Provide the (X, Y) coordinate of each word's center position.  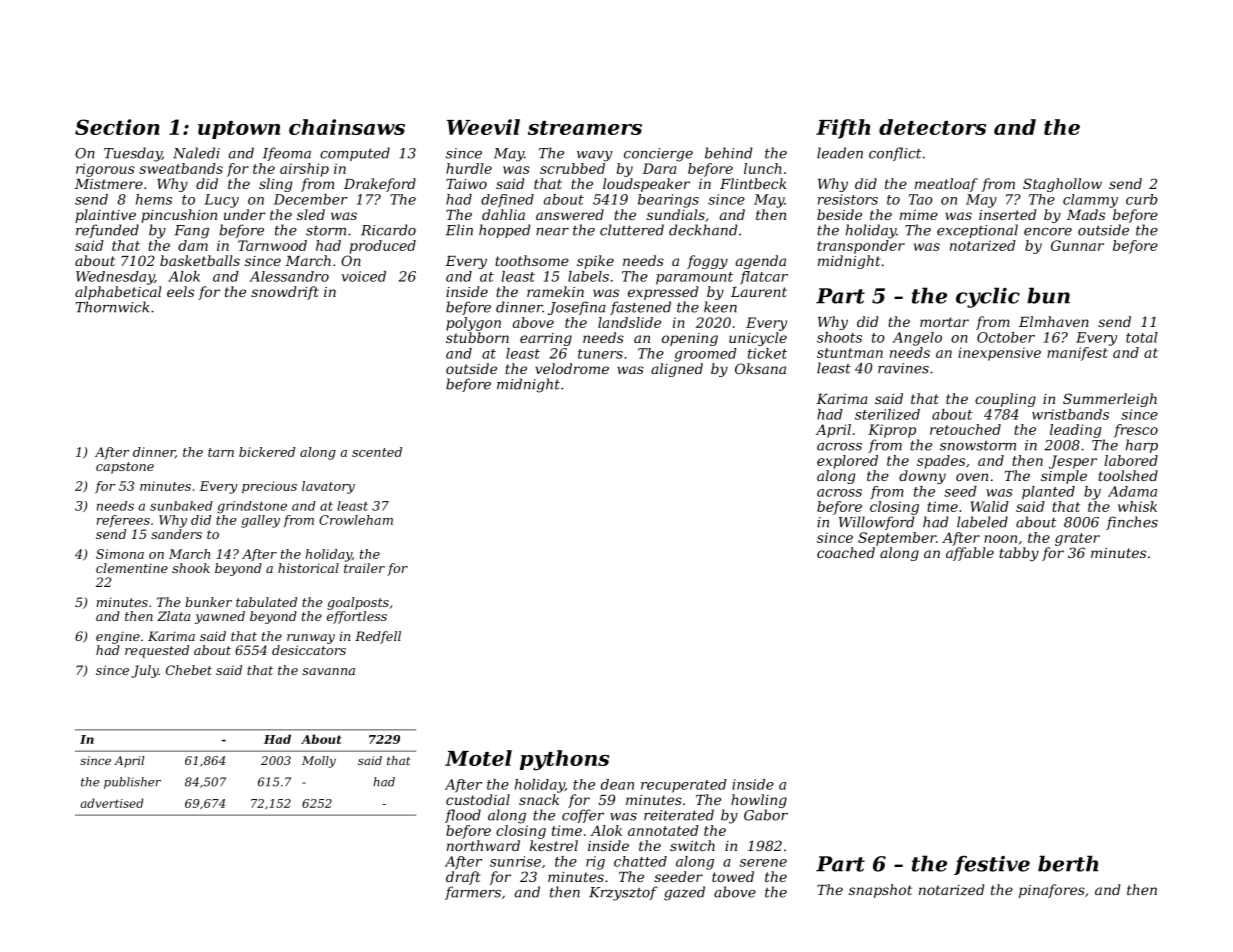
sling (275, 185)
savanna (328, 671)
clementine (132, 568)
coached (846, 552)
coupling (1005, 400)
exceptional (977, 231)
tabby (1019, 554)
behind (728, 153)
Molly (319, 762)
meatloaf (946, 185)
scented (377, 452)
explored (847, 462)
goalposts (358, 603)
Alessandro (289, 276)
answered (570, 214)
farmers (473, 893)
